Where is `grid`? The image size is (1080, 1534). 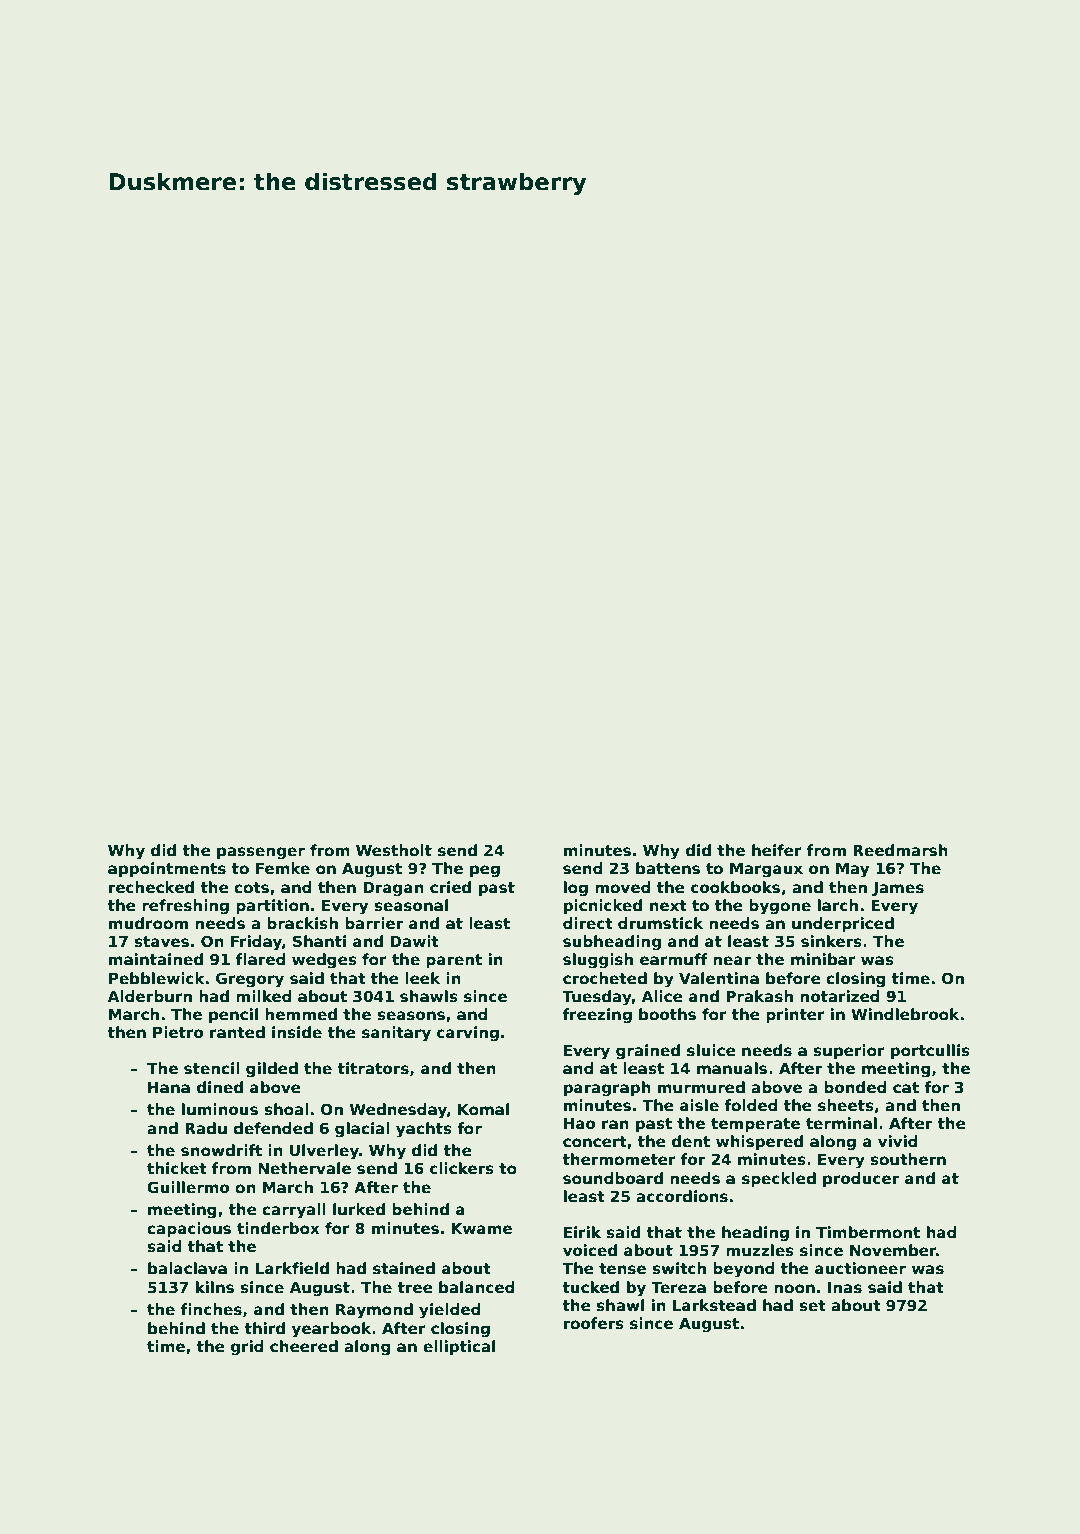
grid is located at coordinates (247, 1348).
